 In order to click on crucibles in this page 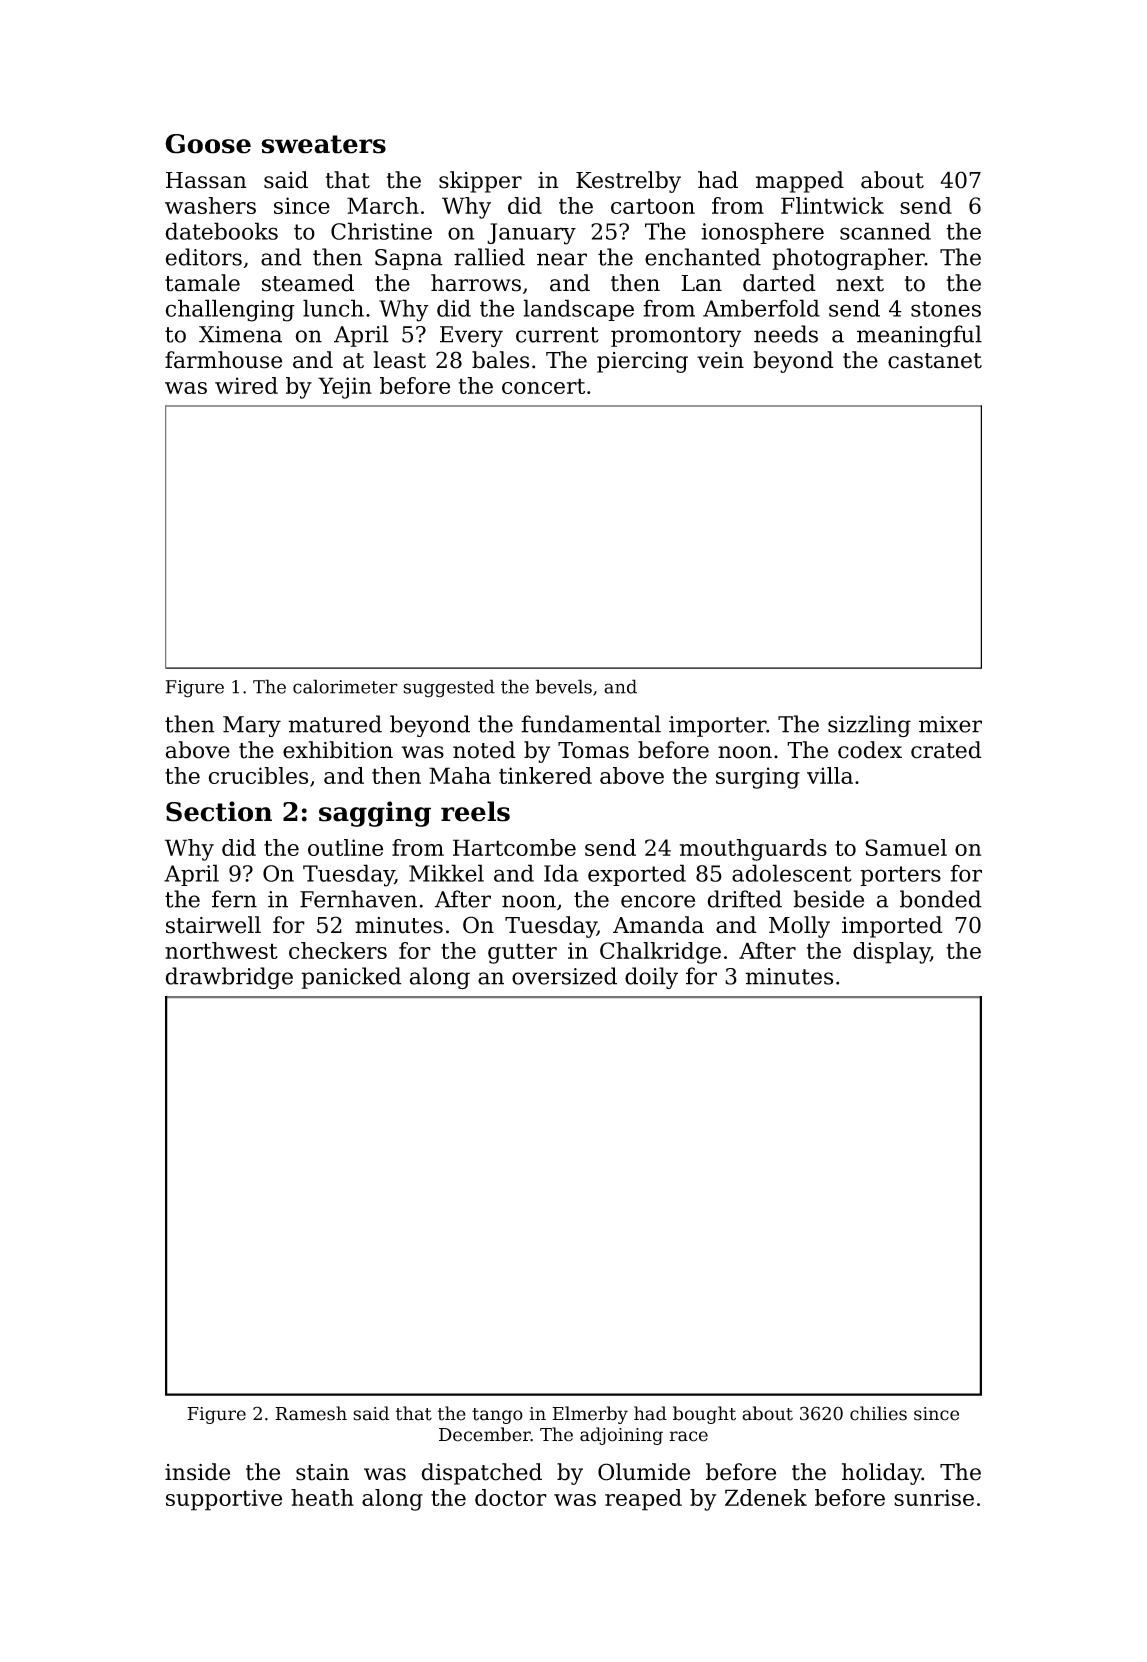, I will do `click(258, 775)`.
